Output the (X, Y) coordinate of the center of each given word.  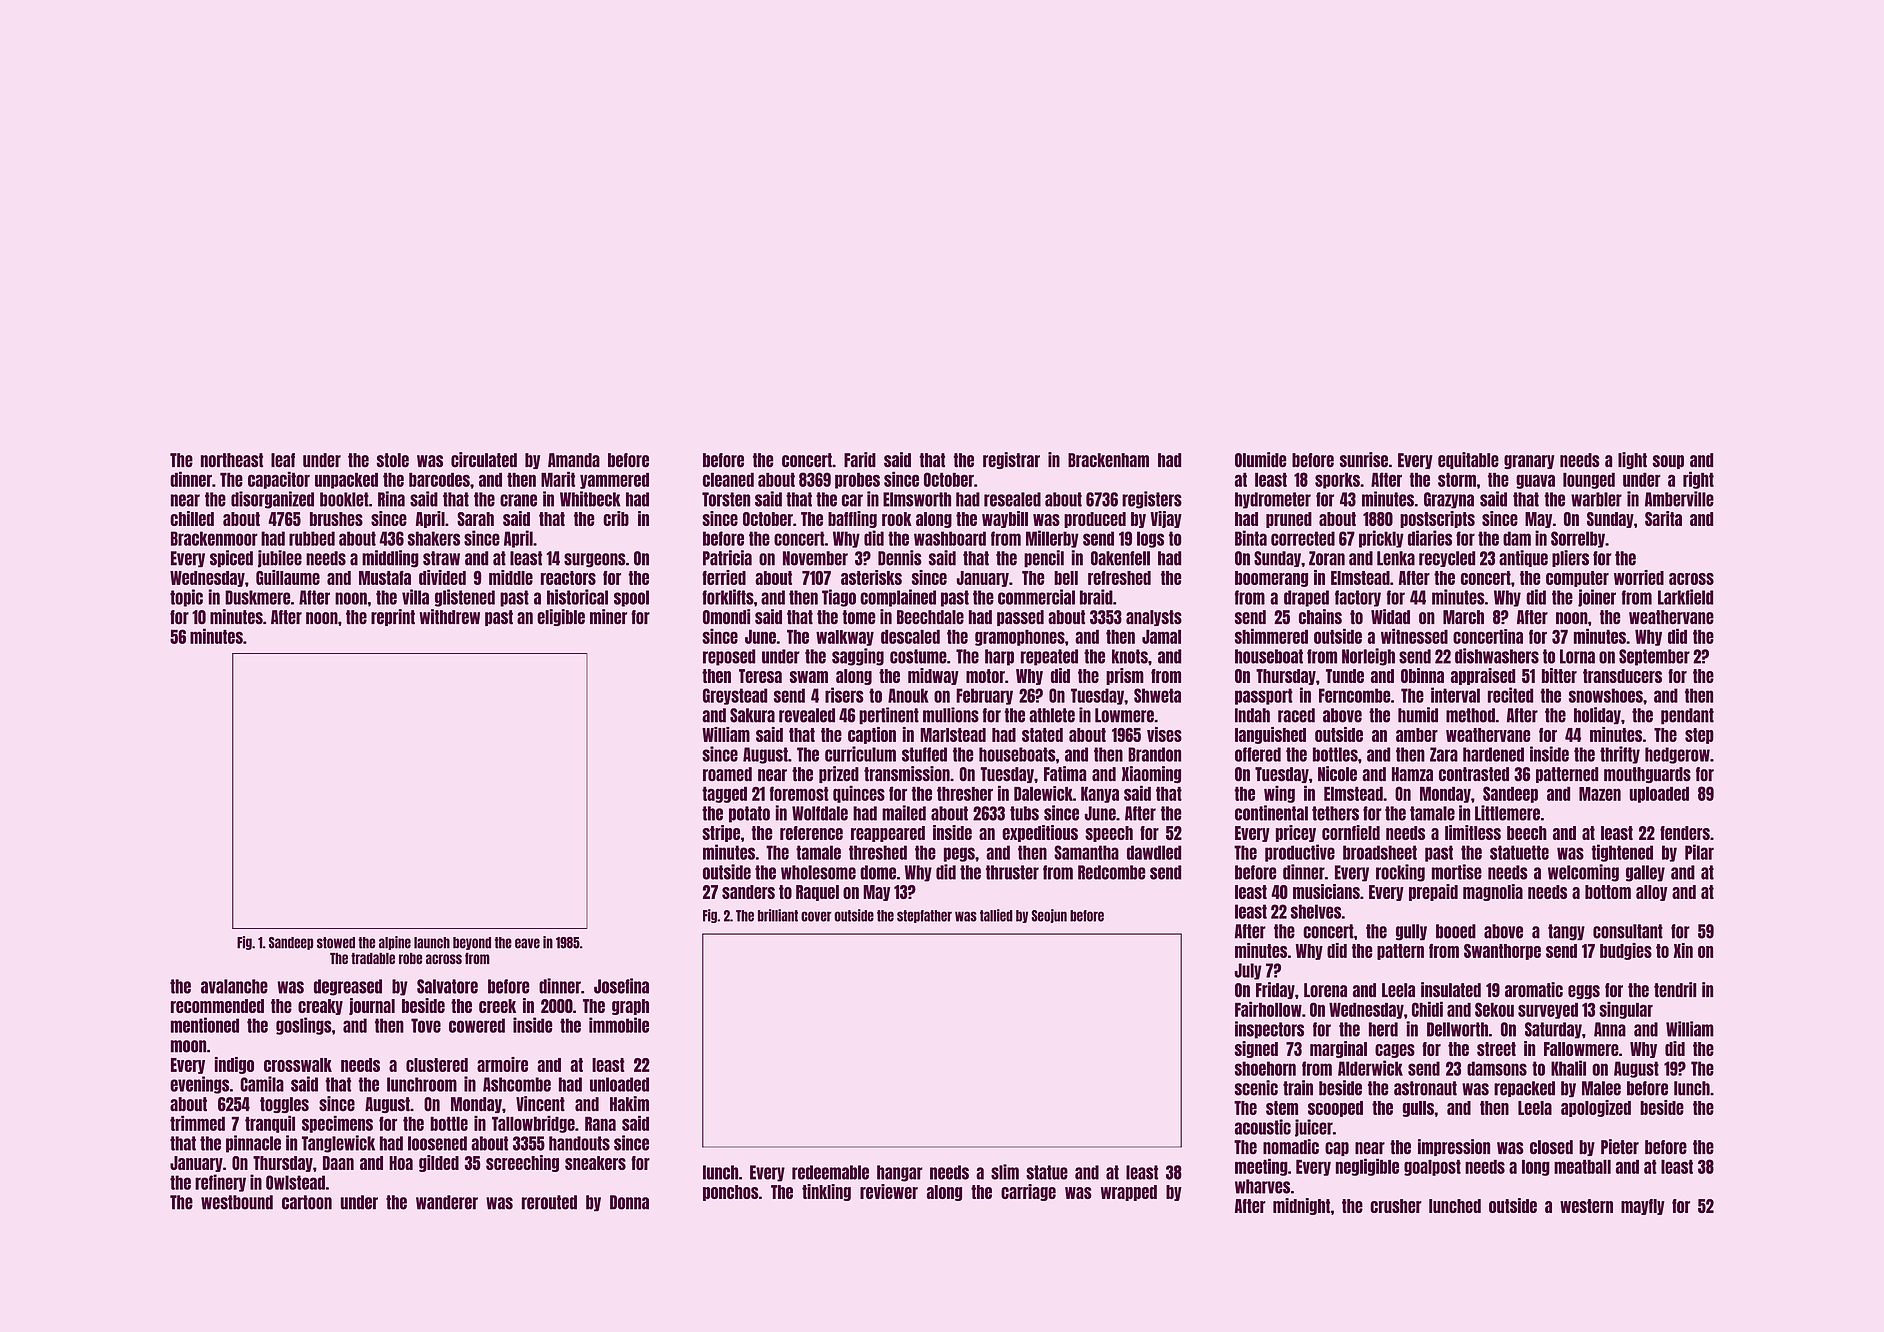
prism (1125, 676)
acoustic (1263, 1127)
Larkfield (1685, 597)
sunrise (1364, 460)
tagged (724, 795)
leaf (283, 460)
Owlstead (295, 1182)
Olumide (1261, 460)
